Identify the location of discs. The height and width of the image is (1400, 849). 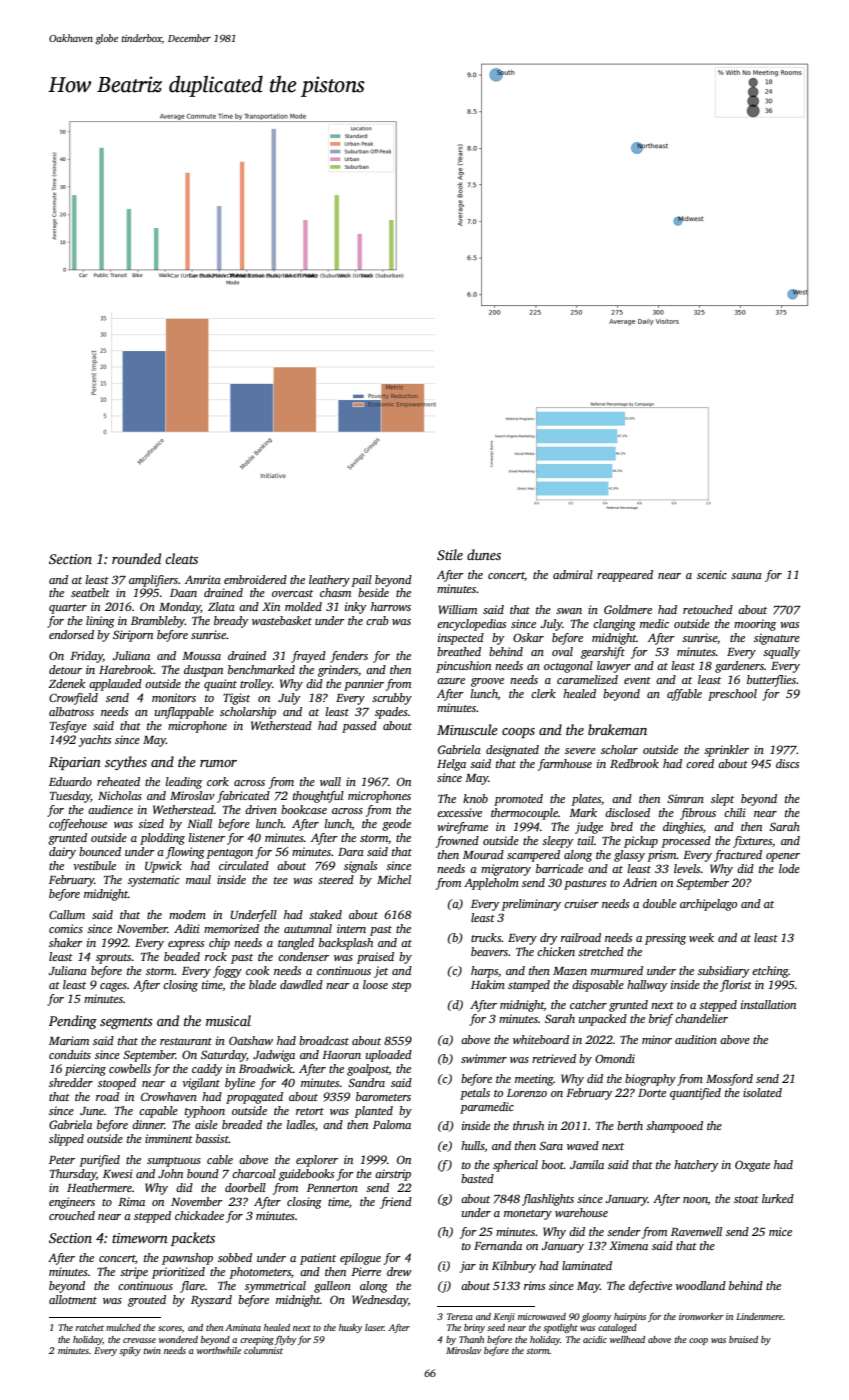
(787, 763).
